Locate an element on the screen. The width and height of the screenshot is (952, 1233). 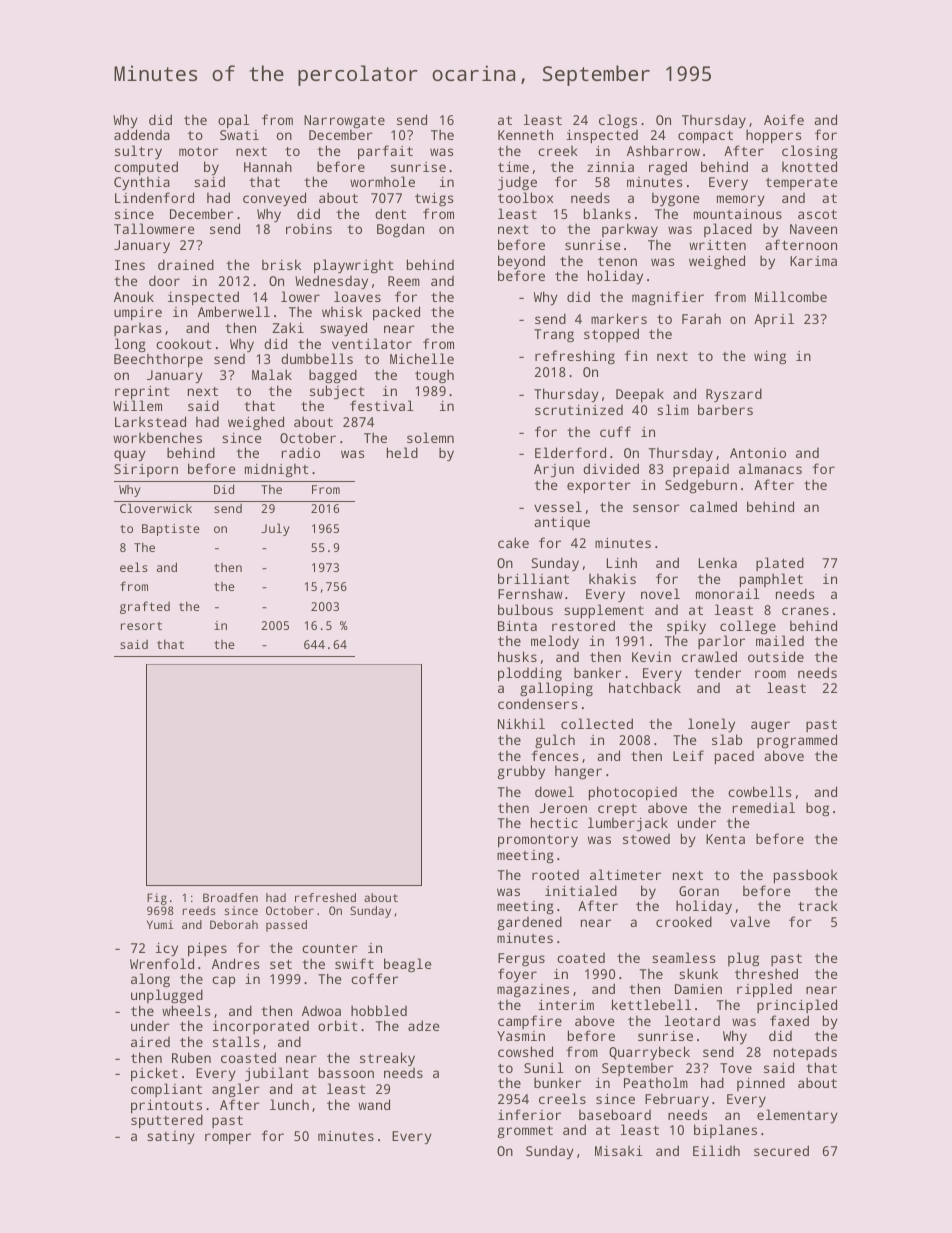
remedial is located at coordinates (764, 807).
